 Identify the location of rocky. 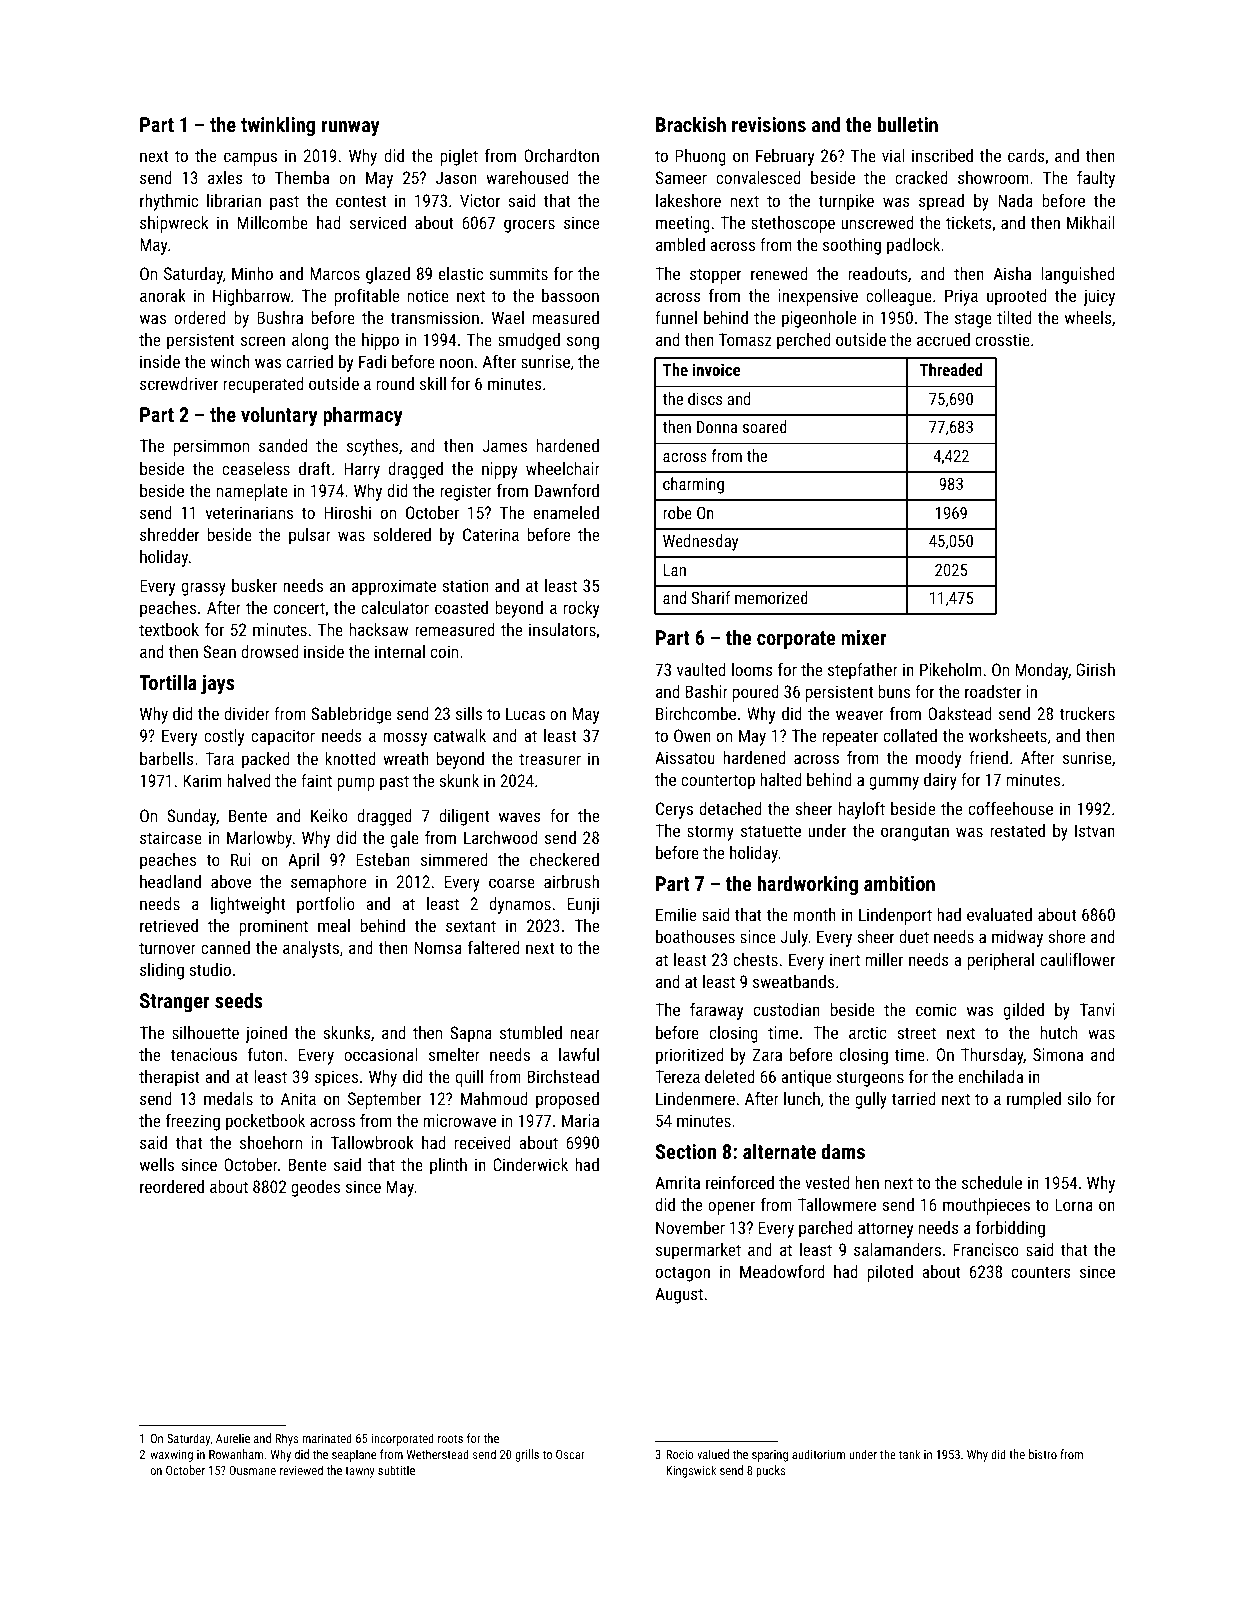
(581, 609).
